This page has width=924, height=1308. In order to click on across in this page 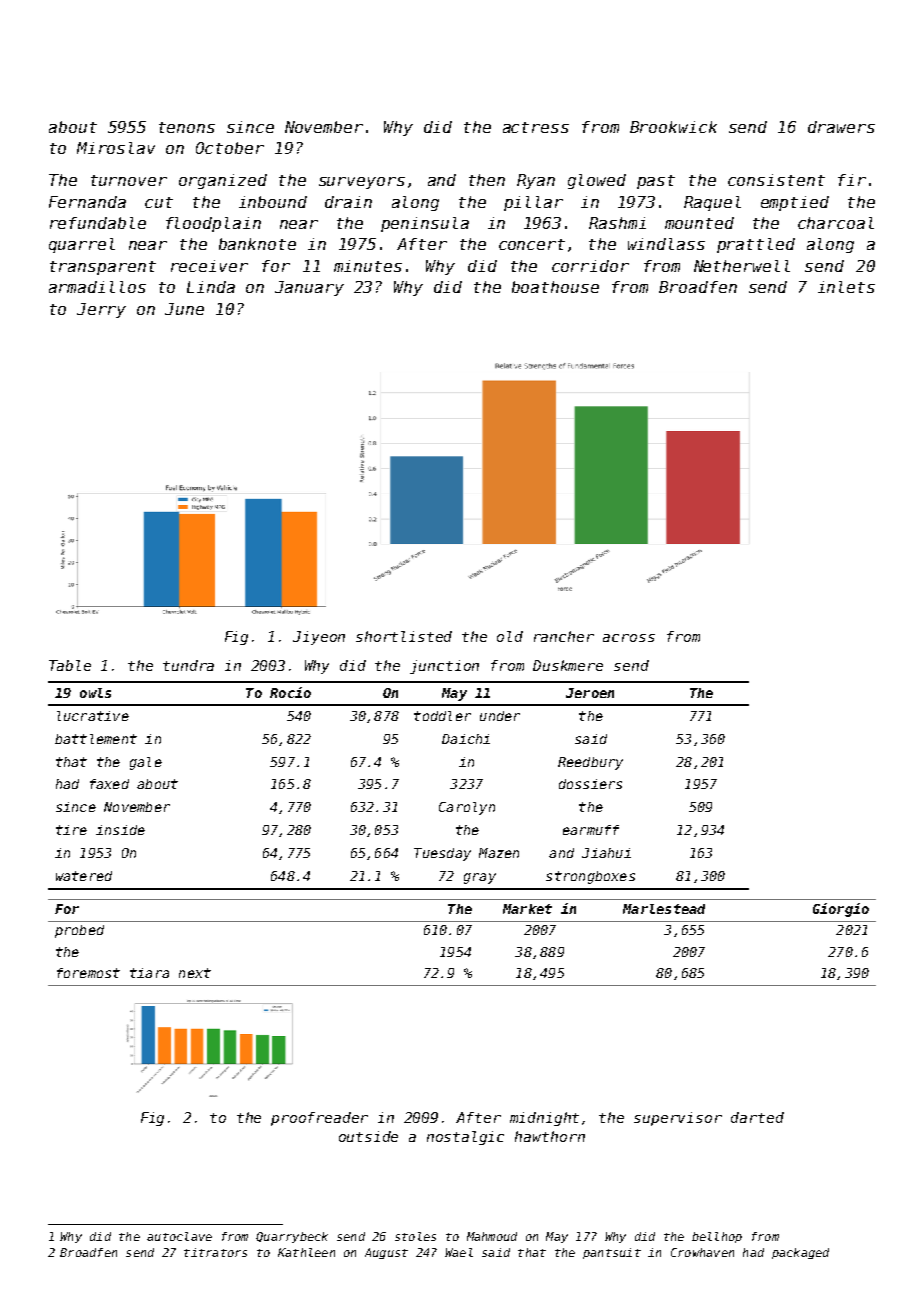, I will do `click(629, 638)`.
